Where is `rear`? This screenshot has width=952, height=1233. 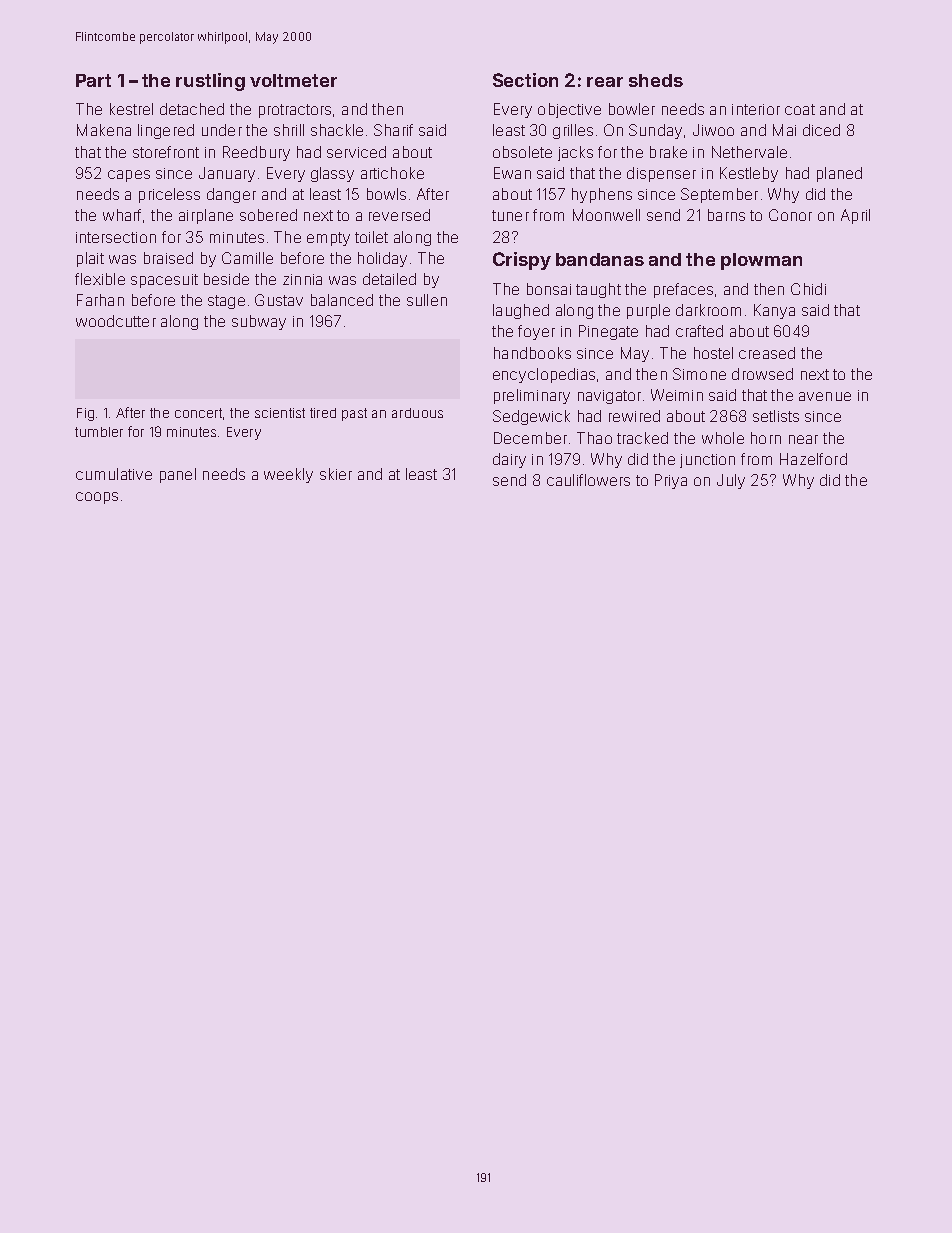
rear is located at coordinates (605, 82).
